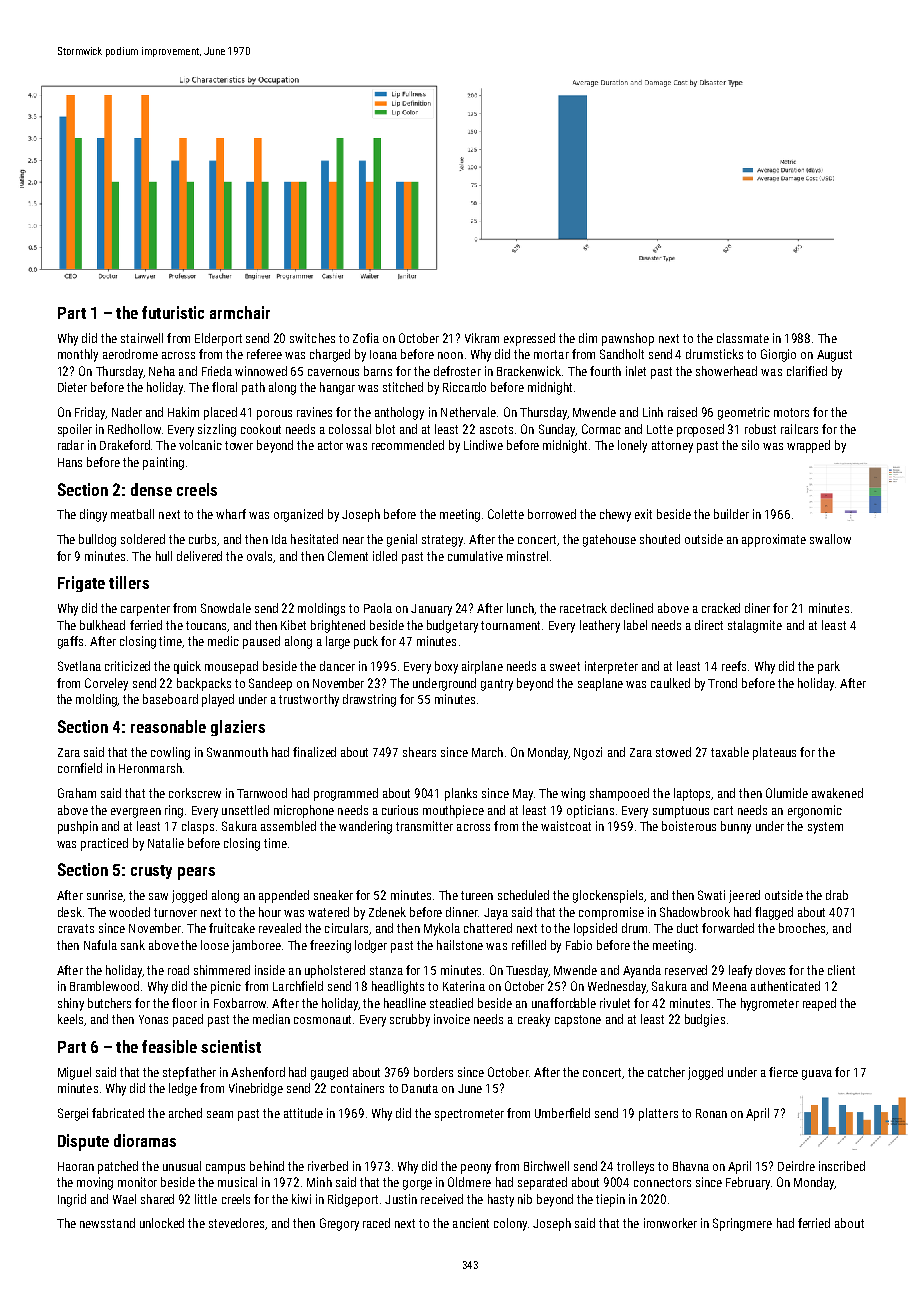  What do you see at coordinates (731, 514) in the screenshot?
I see `builder` at bounding box center [731, 514].
